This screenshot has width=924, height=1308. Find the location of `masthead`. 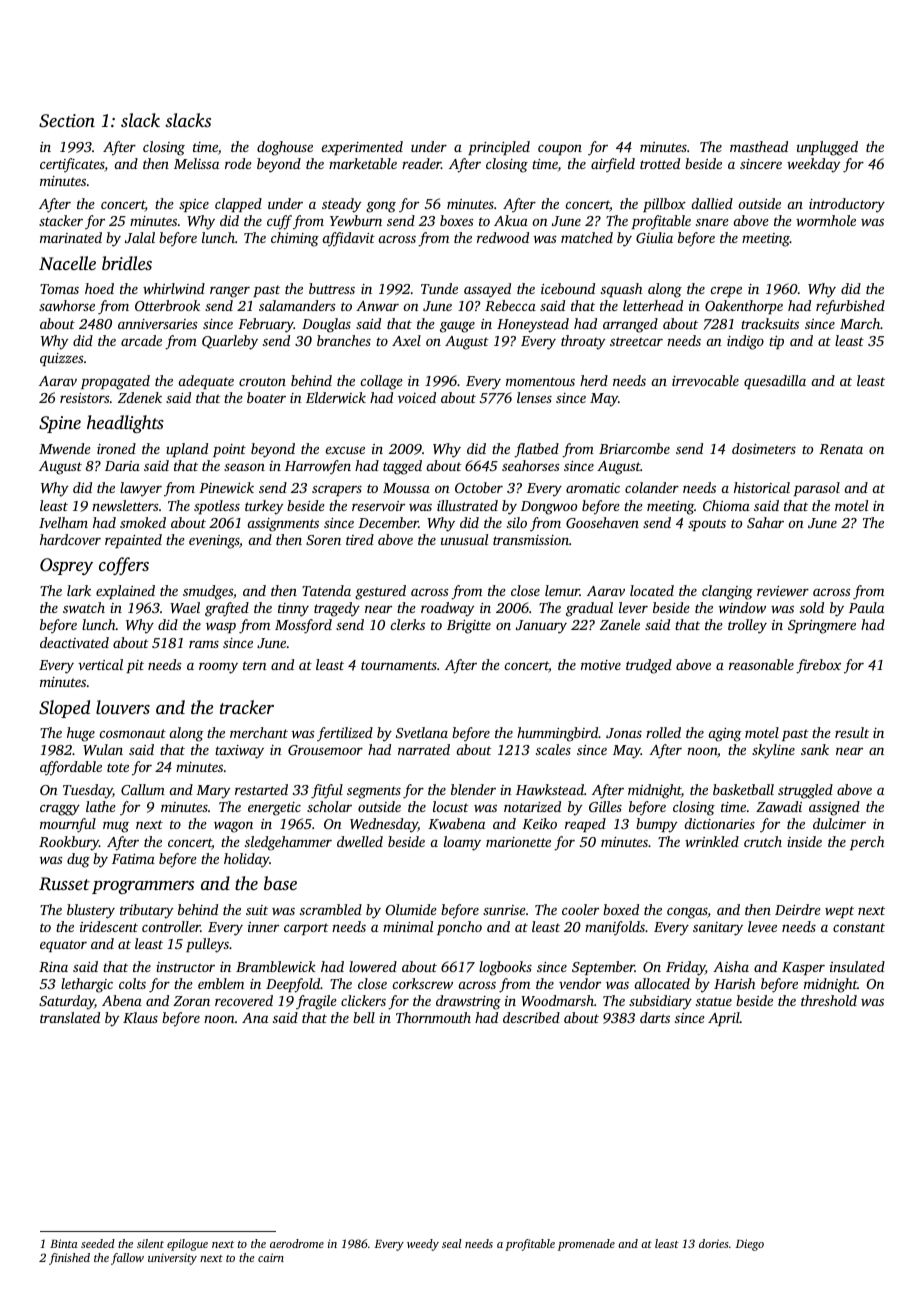

masthead is located at coordinates (759, 146).
